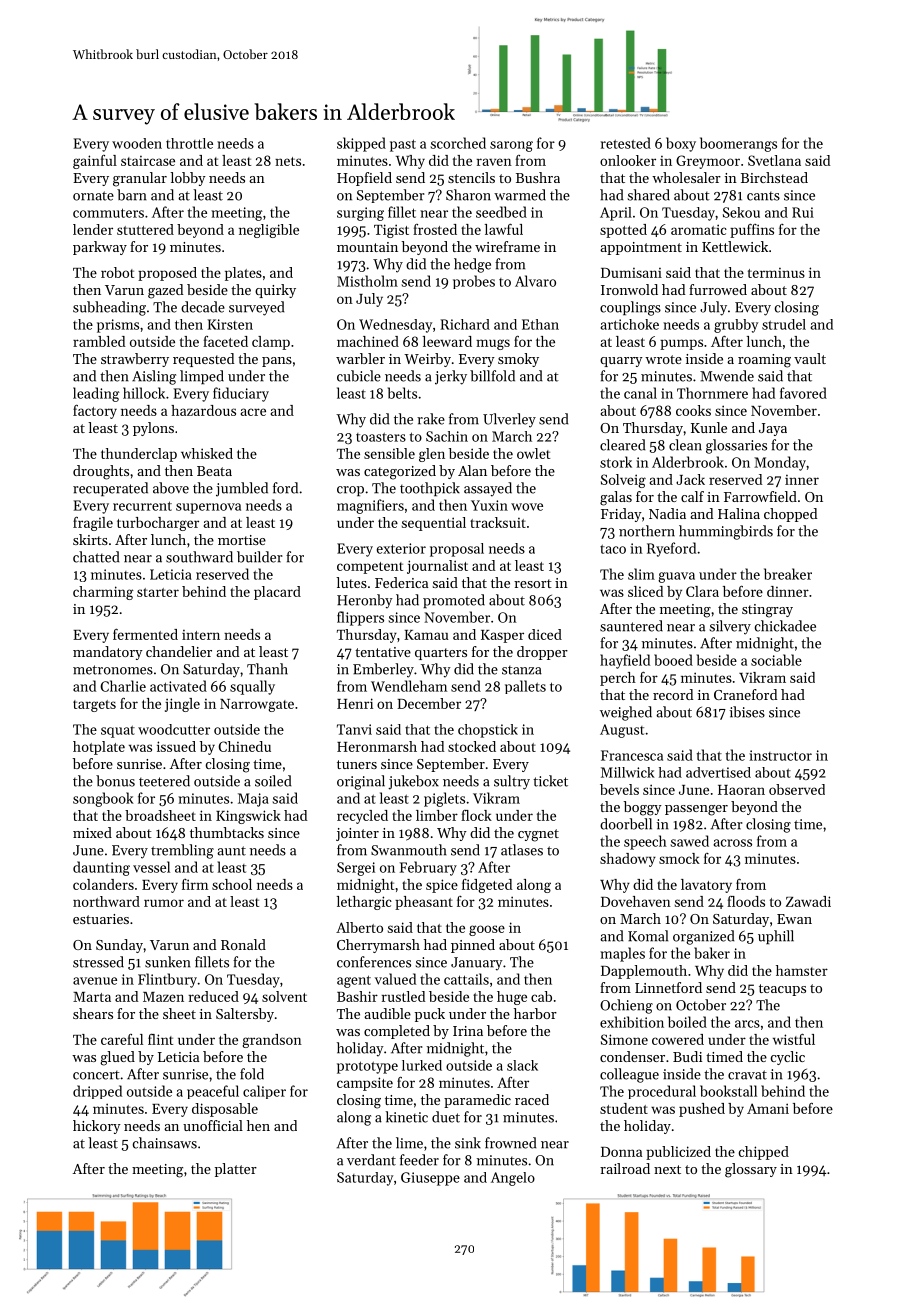 The image size is (908, 1316). I want to click on fermented, so click(145, 634).
